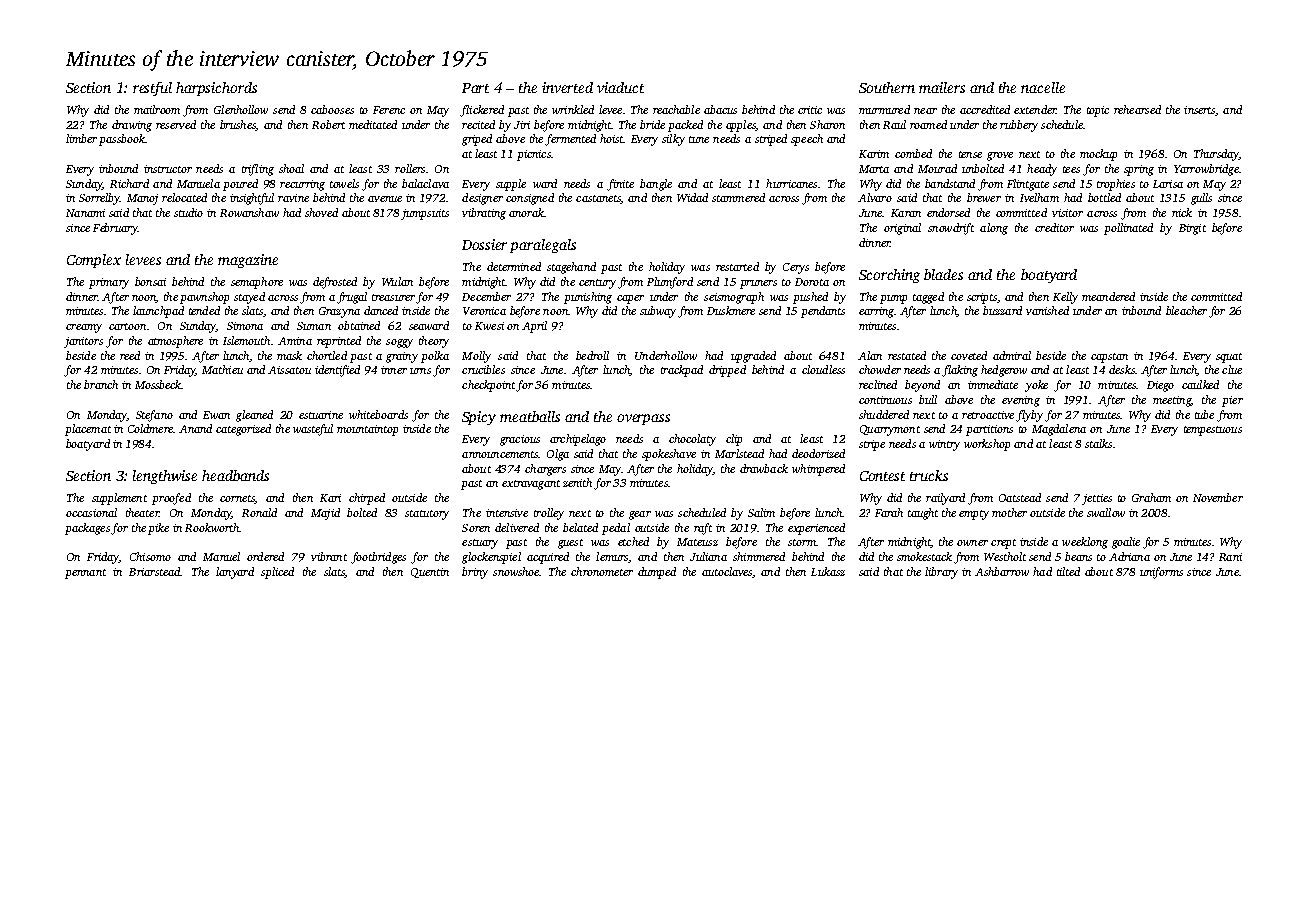  I want to click on instructor, so click(168, 169).
